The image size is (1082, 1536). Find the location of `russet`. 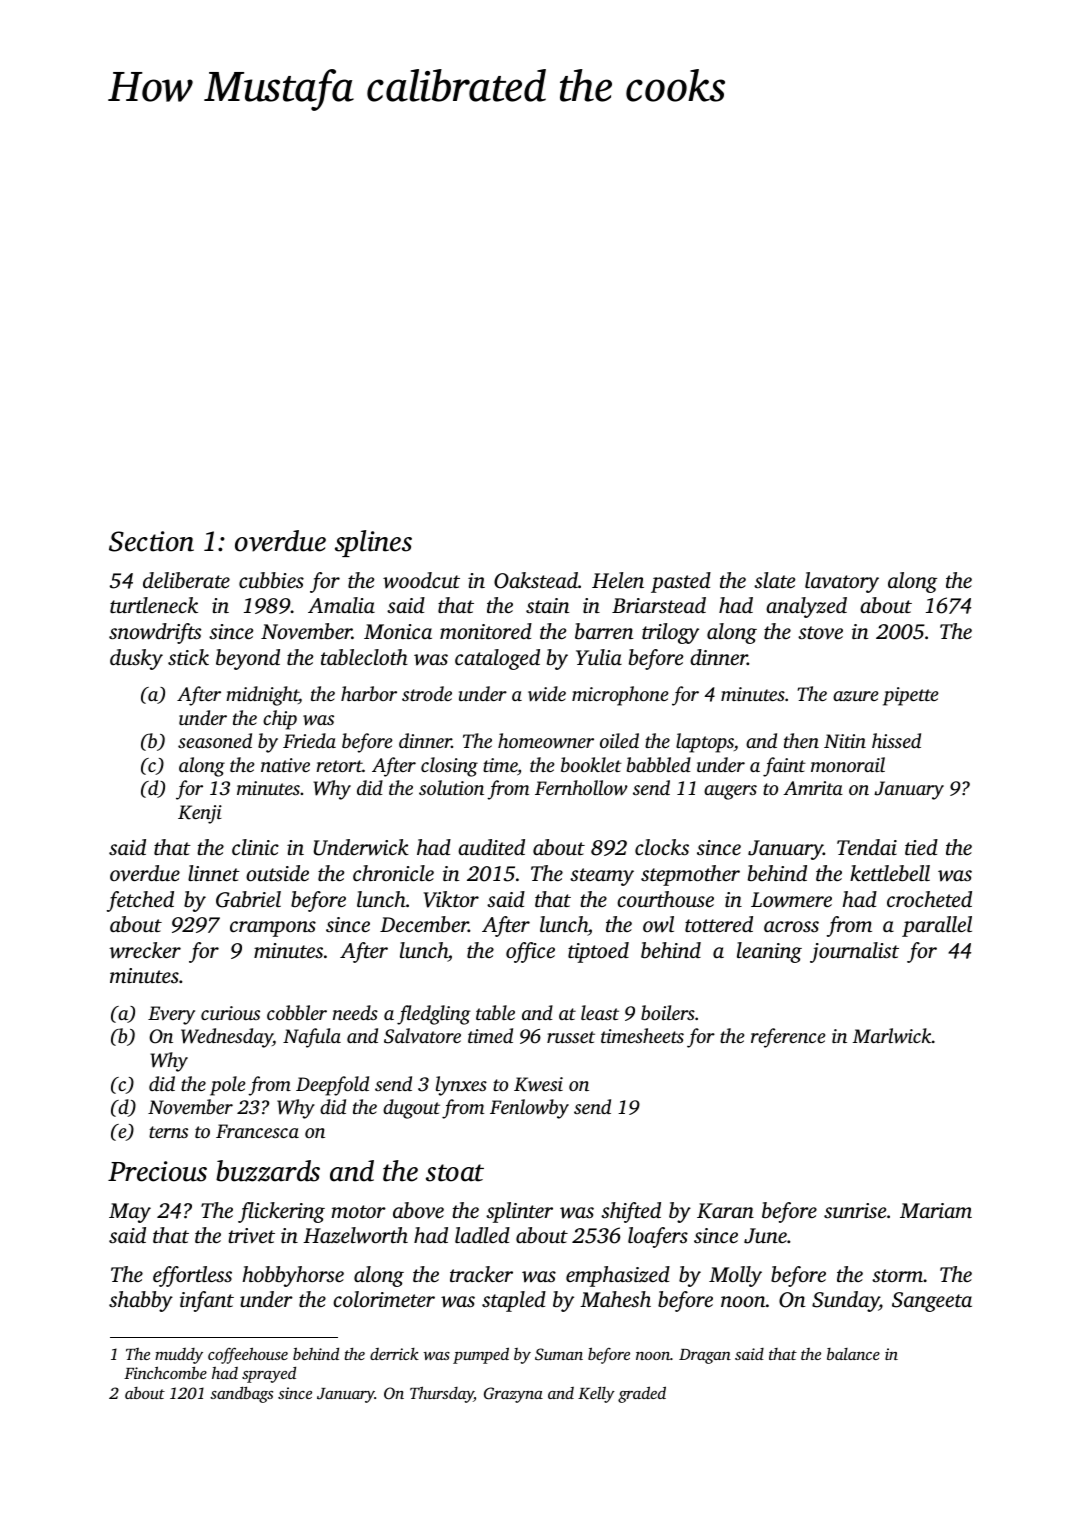

russet is located at coordinates (571, 1037).
